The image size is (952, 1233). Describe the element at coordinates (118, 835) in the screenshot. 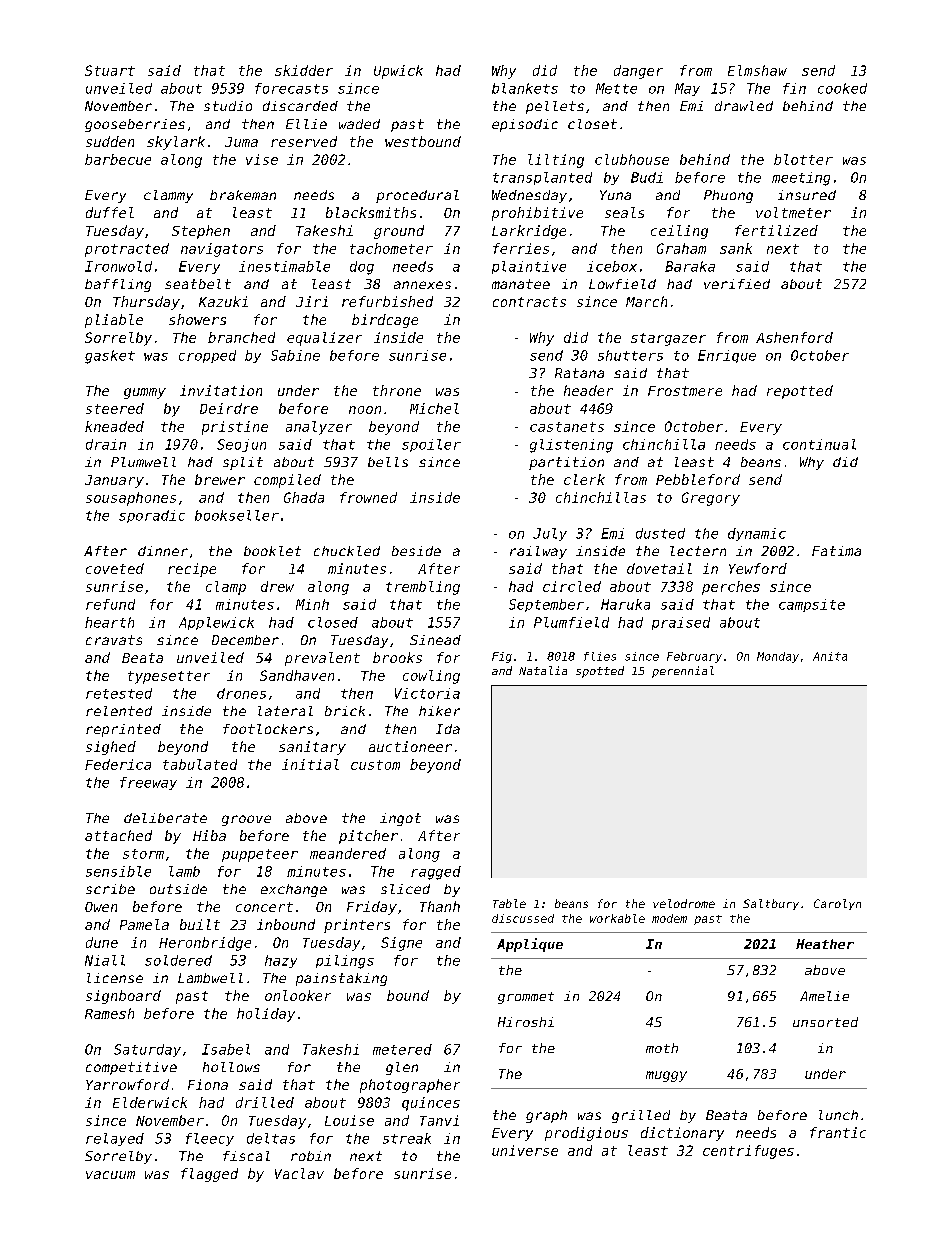

I see `attached` at that location.
